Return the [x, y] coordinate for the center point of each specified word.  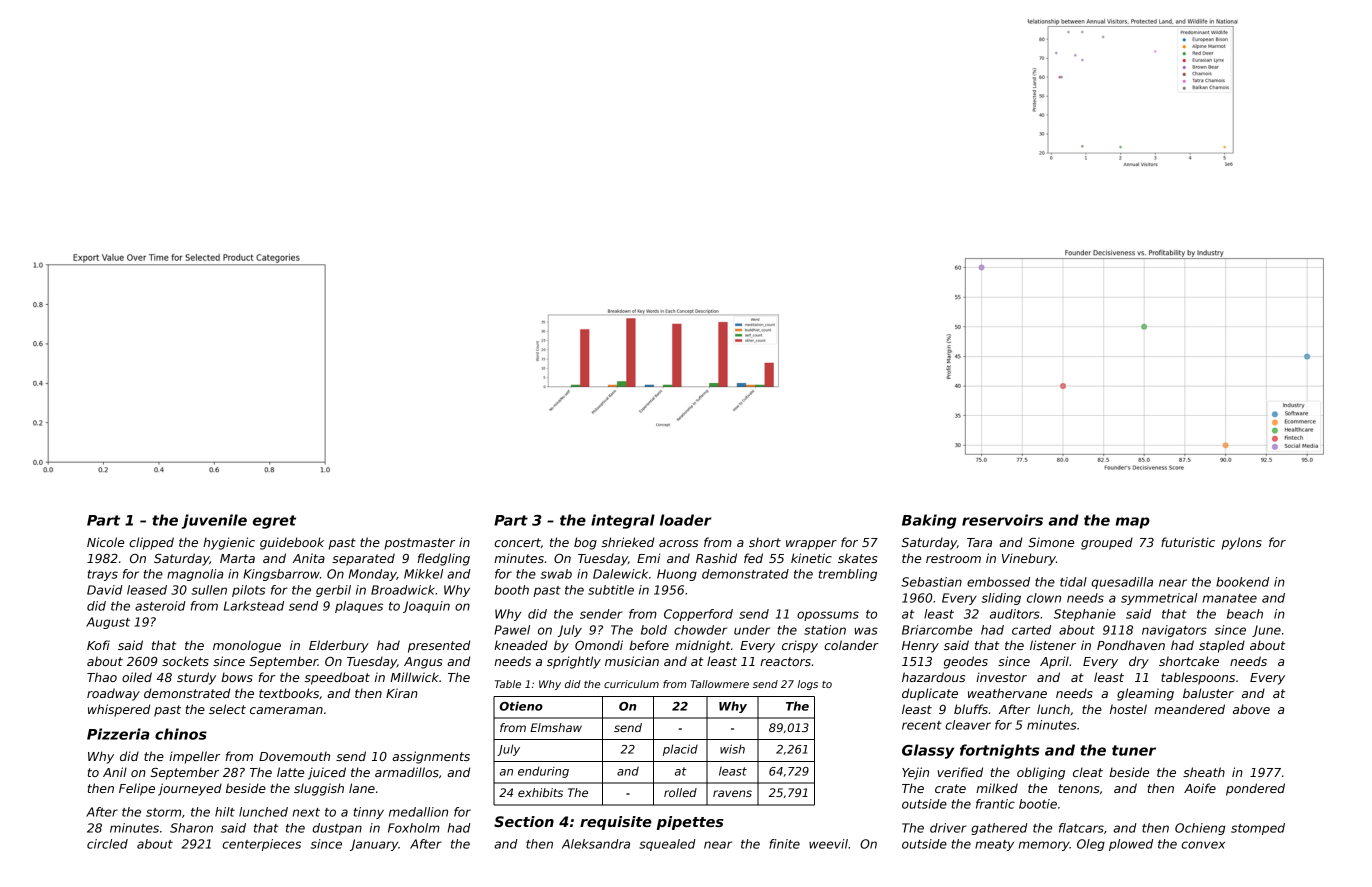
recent [922, 725]
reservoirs [1002, 520]
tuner [1134, 750]
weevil [828, 844]
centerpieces [261, 845]
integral [623, 521]
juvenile [214, 521]
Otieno [521, 706]
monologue [247, 646]
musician [632, 661]
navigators [1174, 631]
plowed [1131, 845]
